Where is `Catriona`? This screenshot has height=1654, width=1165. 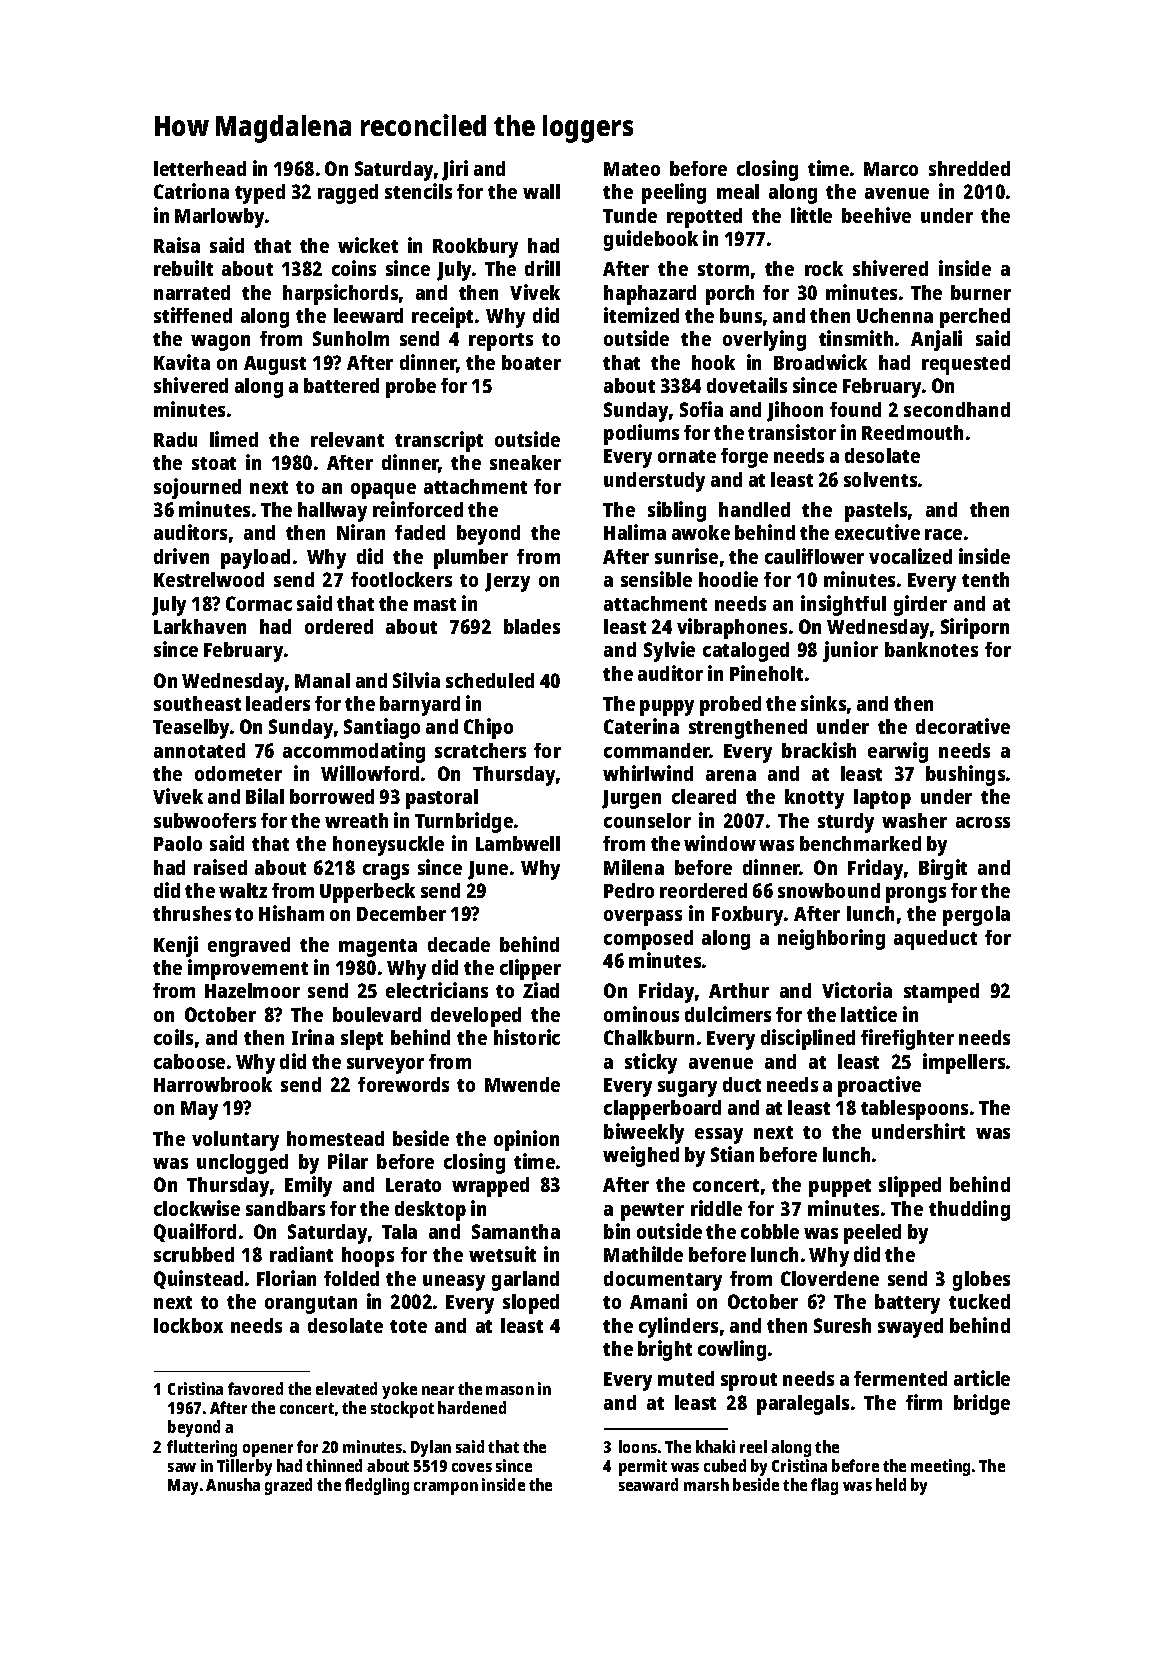 Catriona is located at coordinates (191, 191).
